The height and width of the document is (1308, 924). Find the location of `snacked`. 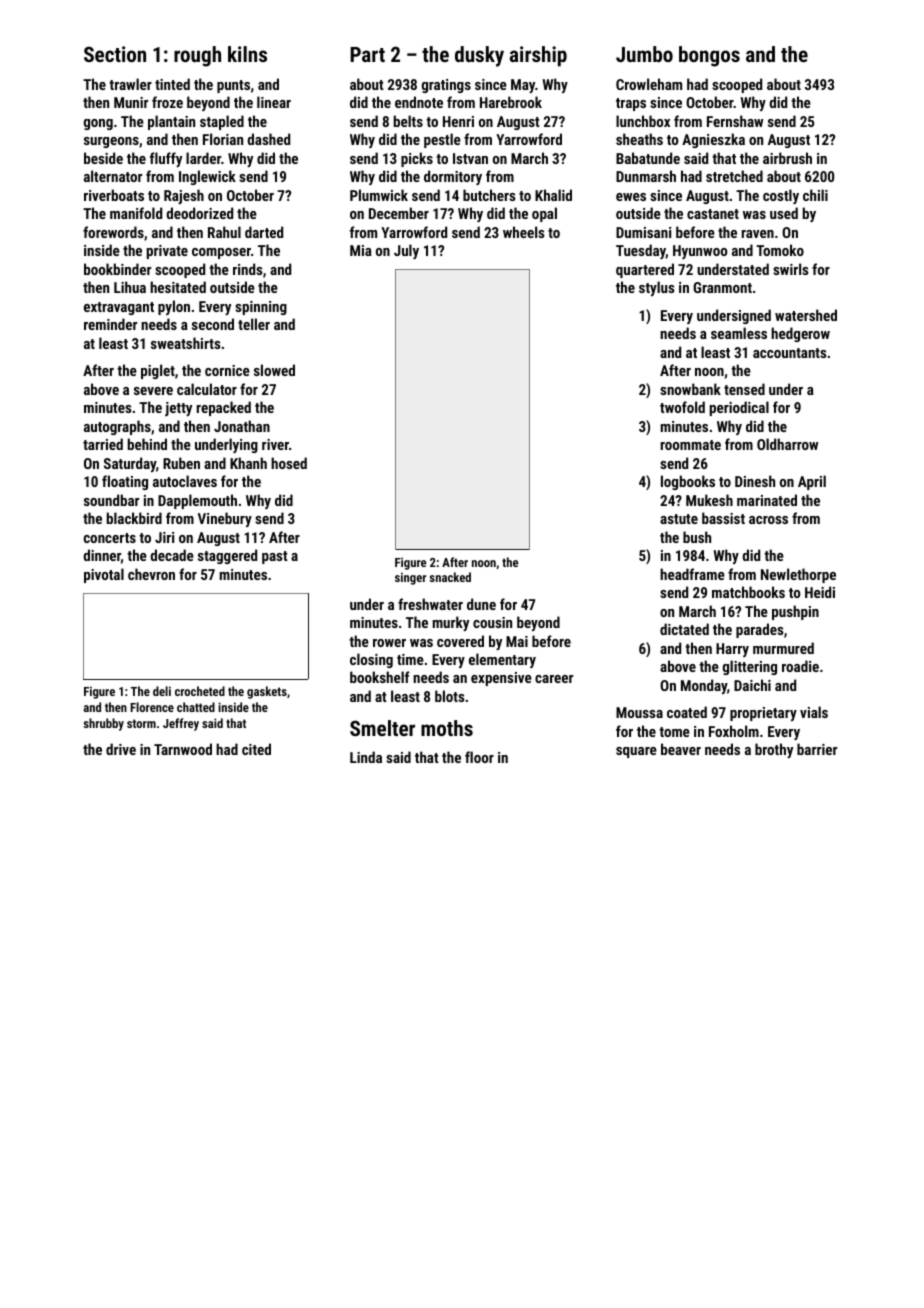

snacked is located at coordinates (450, 577).
